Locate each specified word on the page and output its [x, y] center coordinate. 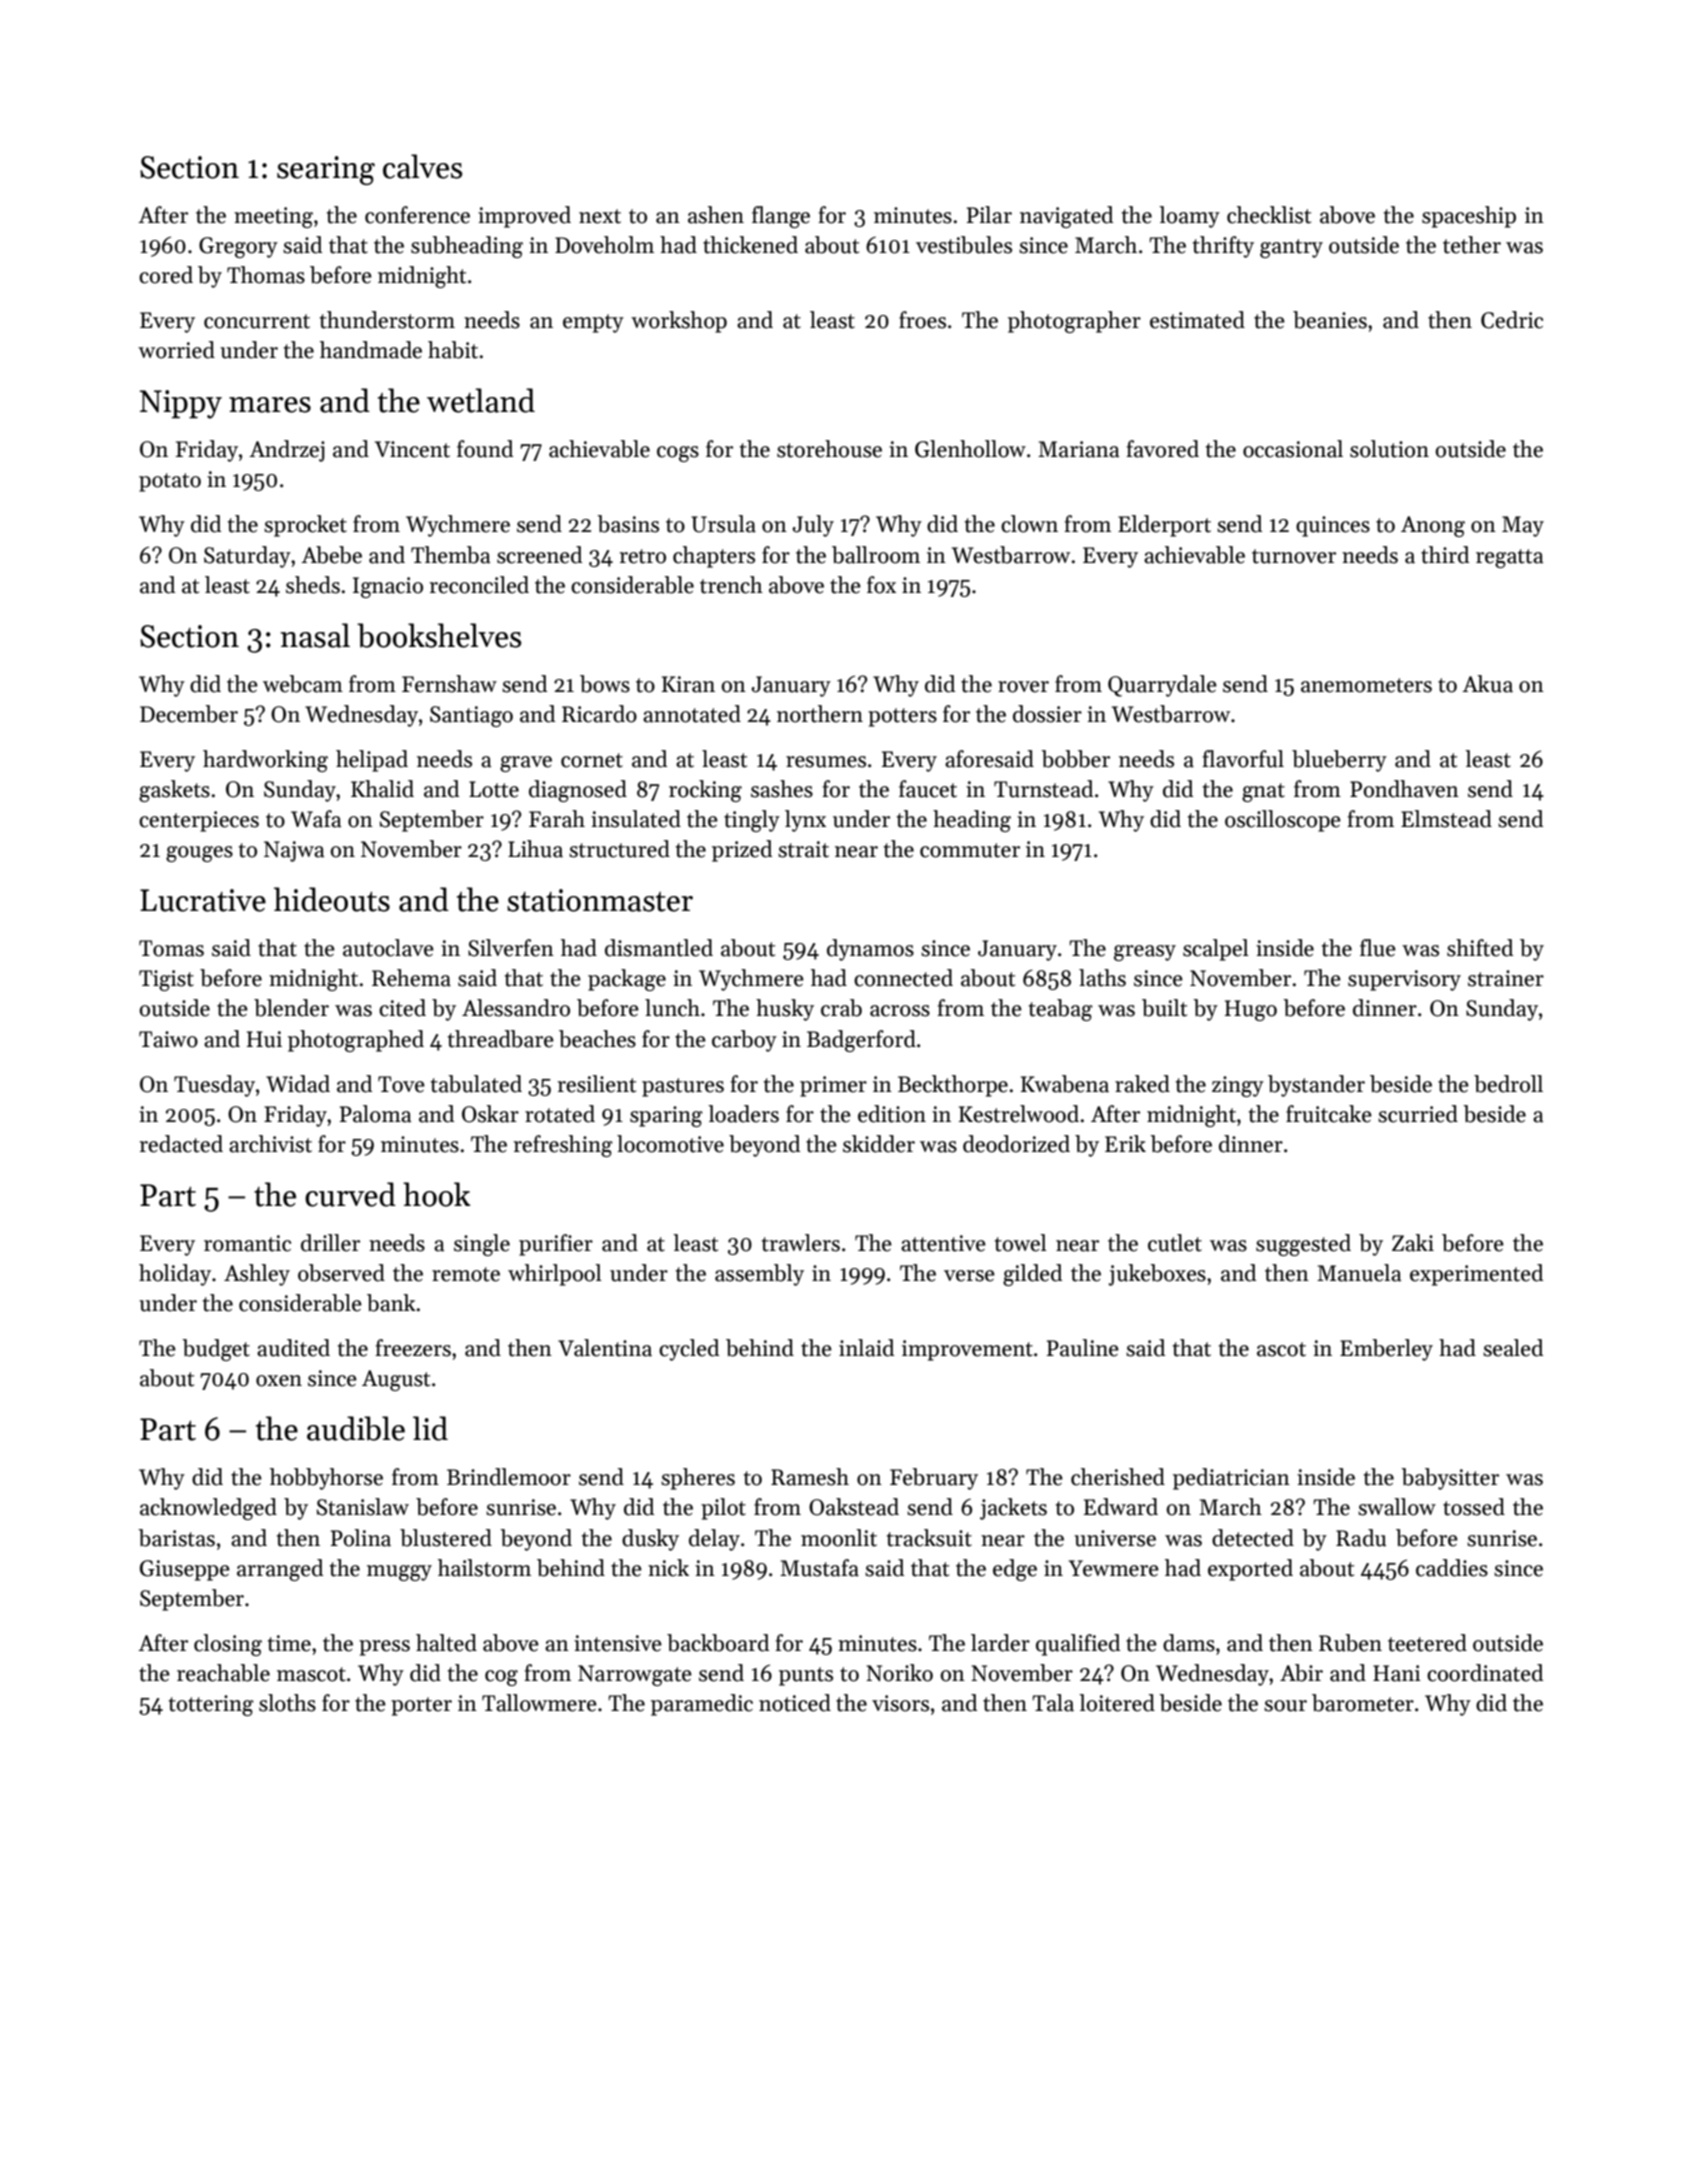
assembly [759, 1275]
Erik [1125, 1143]
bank [391, 1303]
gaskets [174, 791]
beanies [1330, 320]
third [1445, 555]
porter [421, 1706]
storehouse [829, 449]
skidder [879, 1144]
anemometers [1366, 685]
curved [350, 1194]
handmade [371, 350]
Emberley [1386, 1350]
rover [1023, 687]
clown [1029, 524]
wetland [481, 400]
